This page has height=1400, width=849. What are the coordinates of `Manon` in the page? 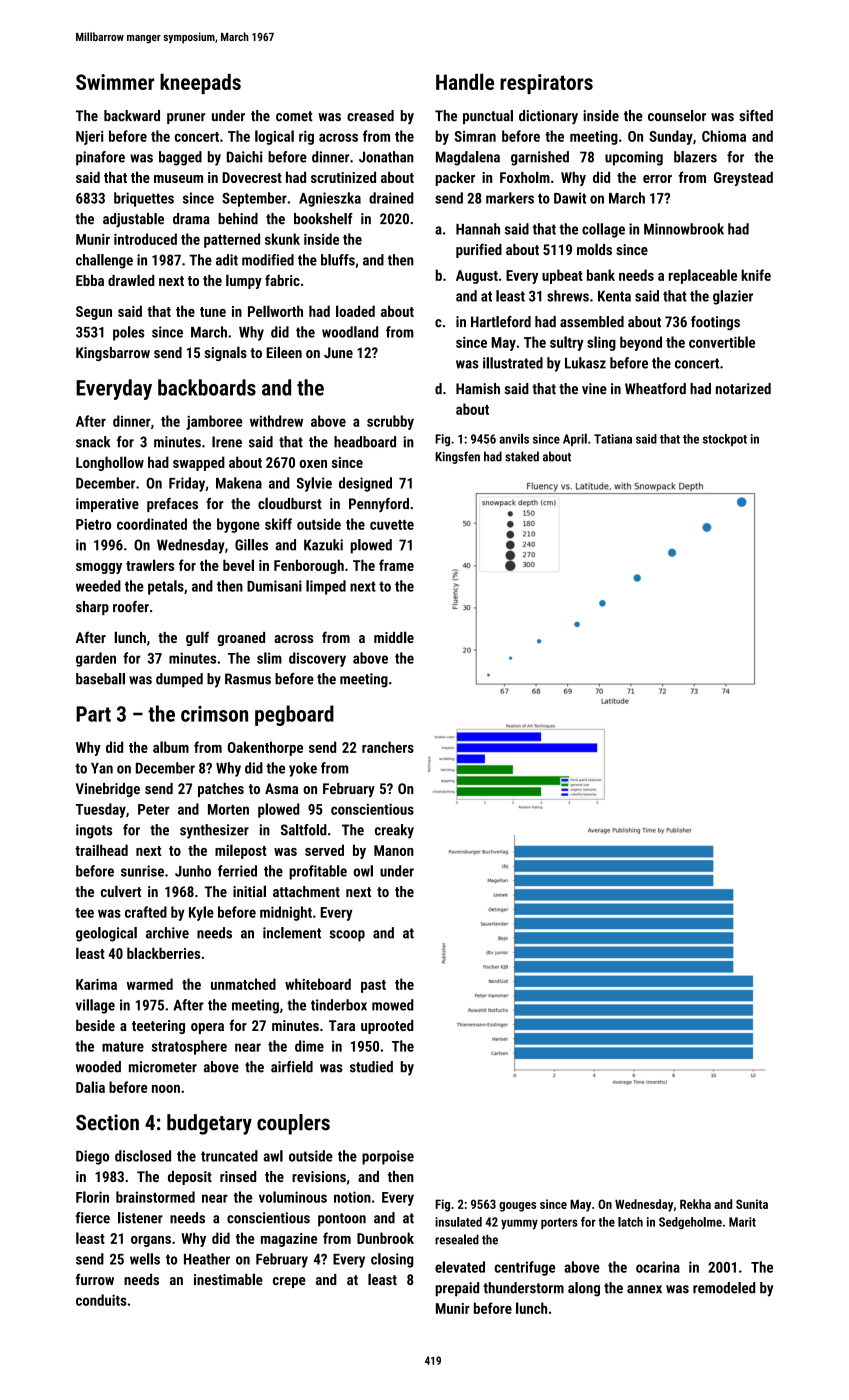 It's located at (394, 850).
